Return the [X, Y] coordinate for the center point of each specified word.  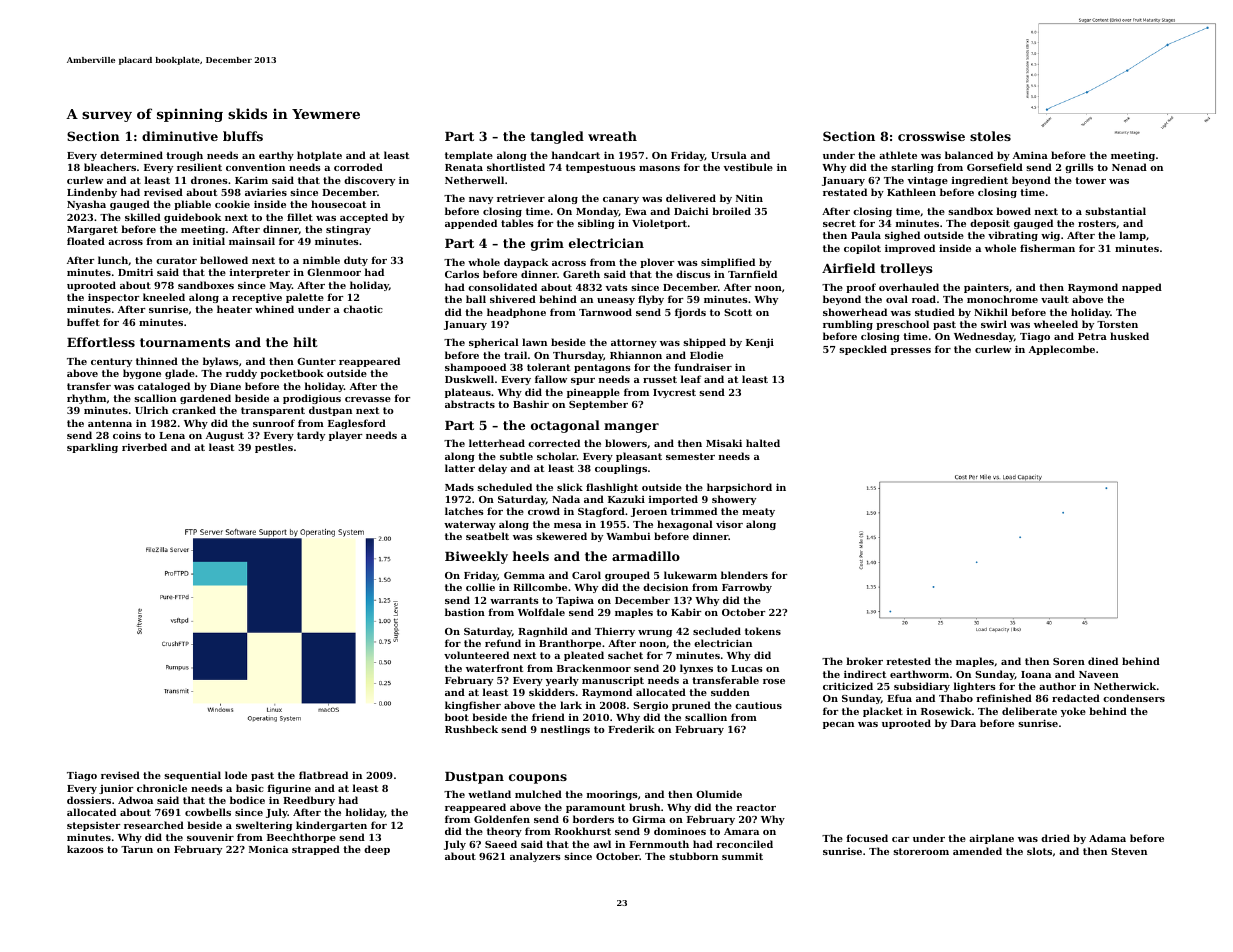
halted [763, 443]
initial [209, 241]
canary [621, 200]
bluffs [243, 136]
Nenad [1129, 167]
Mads [459, 487]
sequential [192, 776]
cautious [758, 705]
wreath [612, 136]
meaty [758, 512]
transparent [273, 411]
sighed [902, 236]
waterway [470, 525]
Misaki [724, 443]
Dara [963, 723]
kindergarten [331, 826]
